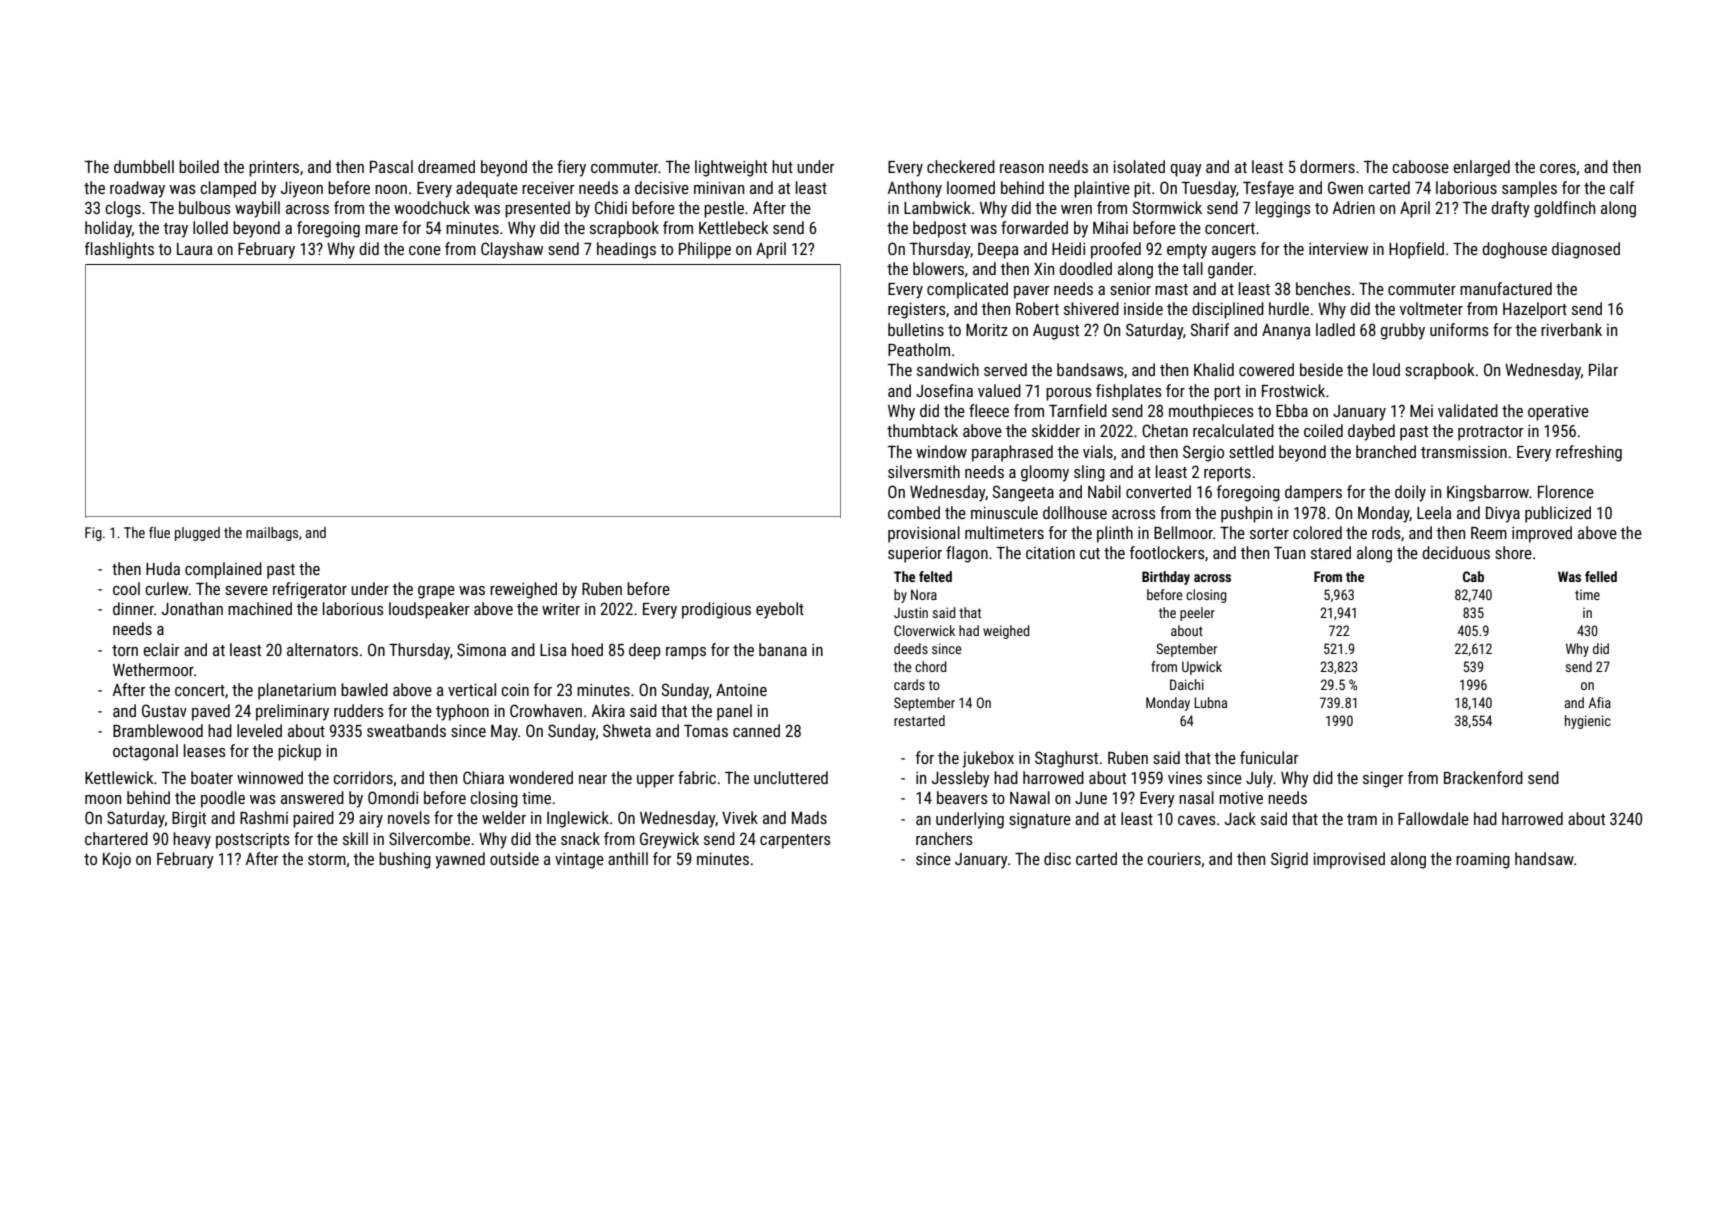 Image resolution: width=1728 pixels, height=1221 pixels. I want to click on anthill, so click(628, 858).
